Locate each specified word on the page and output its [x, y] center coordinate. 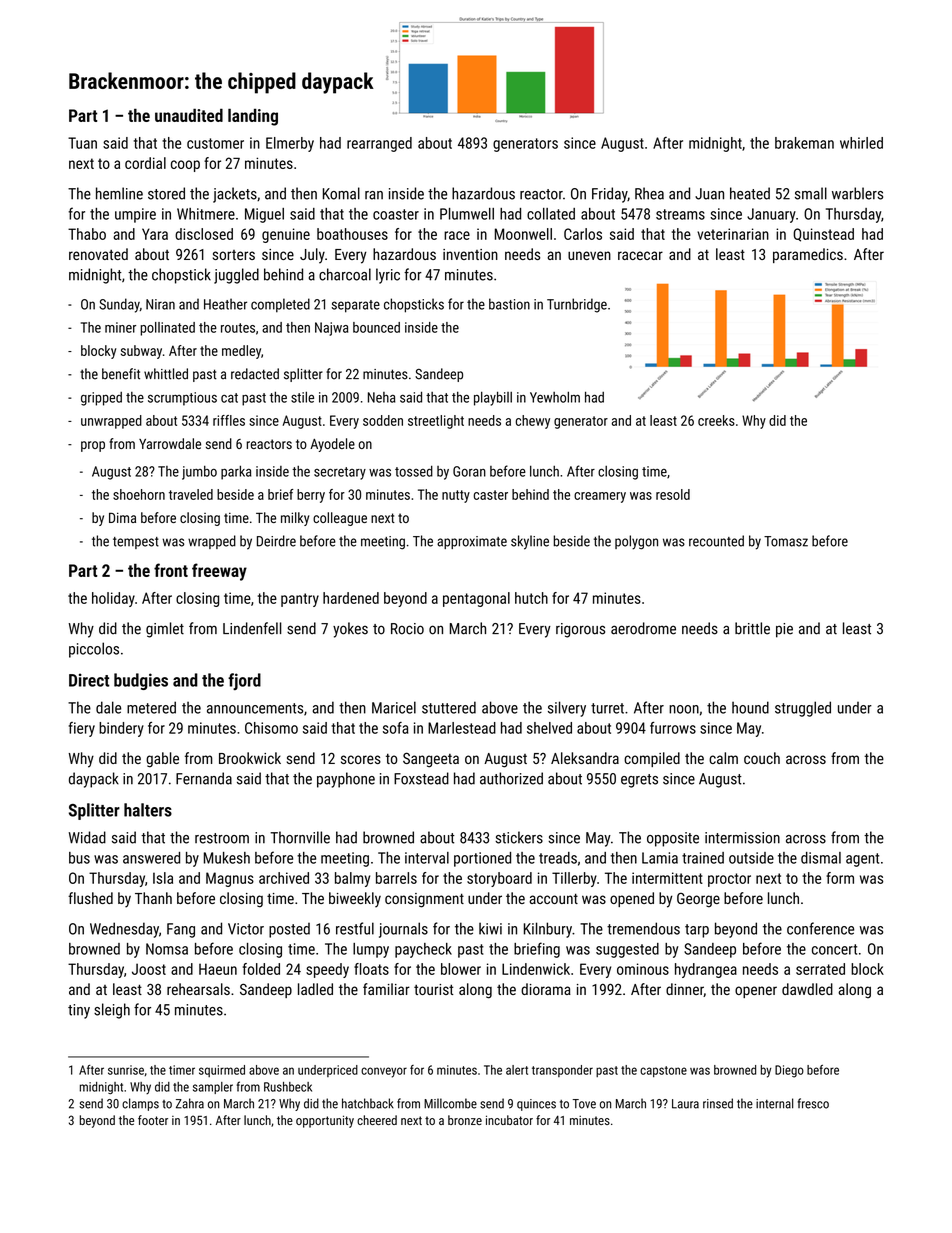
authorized [511, 778]
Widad [87, 837]
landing [253, 117]
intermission [742, 838]
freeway [219, 572]
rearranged [379, 144]
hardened [351, 598]
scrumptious [182, 399]
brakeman [804, 143]
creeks [716, 420]
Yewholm [555, 397]
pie [784, 630]
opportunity [325, 1121]
